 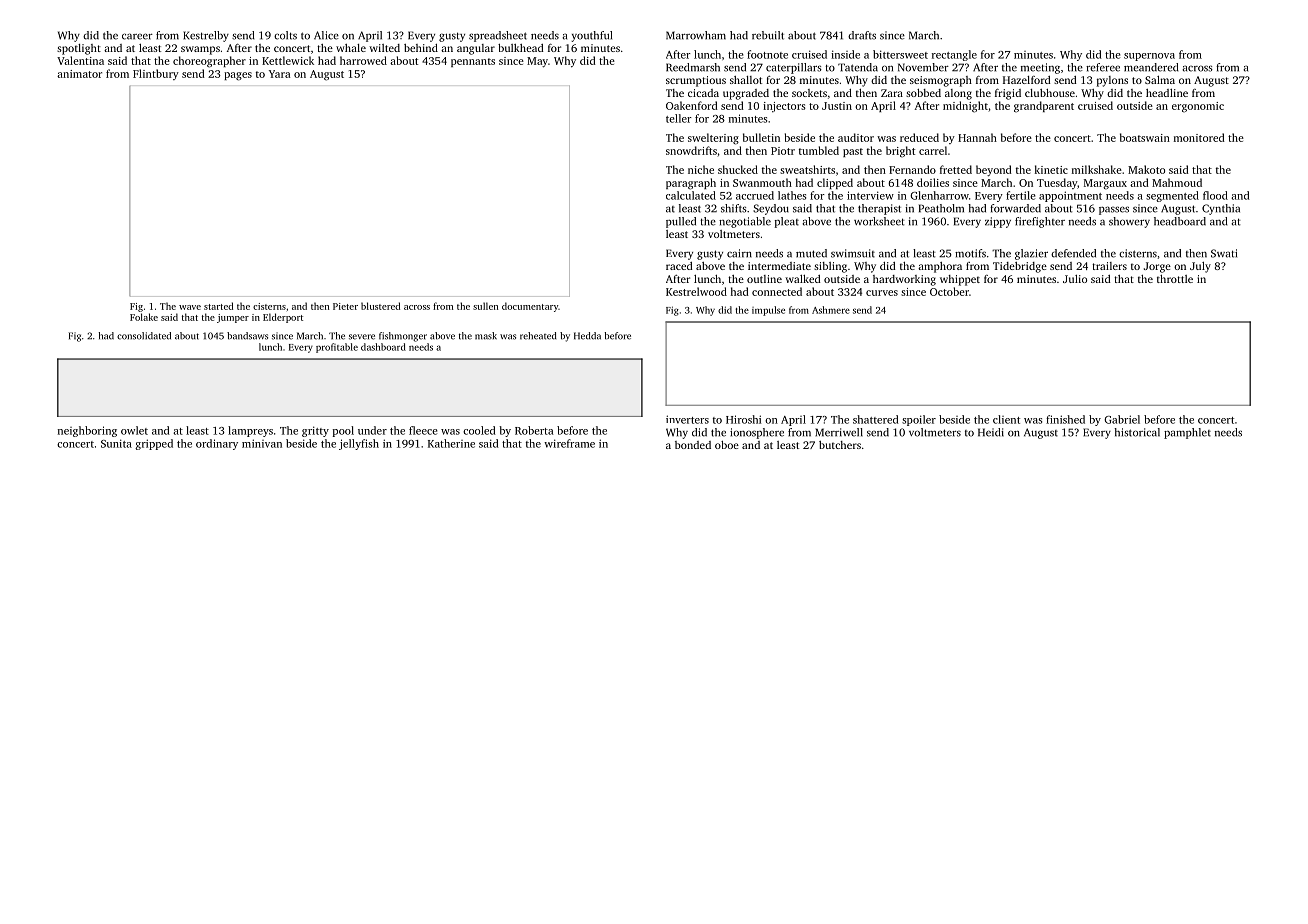 What do you see at coordinates (530, 307) in the screenshot?
I see `documentary` at bounding box center [530, 307].
